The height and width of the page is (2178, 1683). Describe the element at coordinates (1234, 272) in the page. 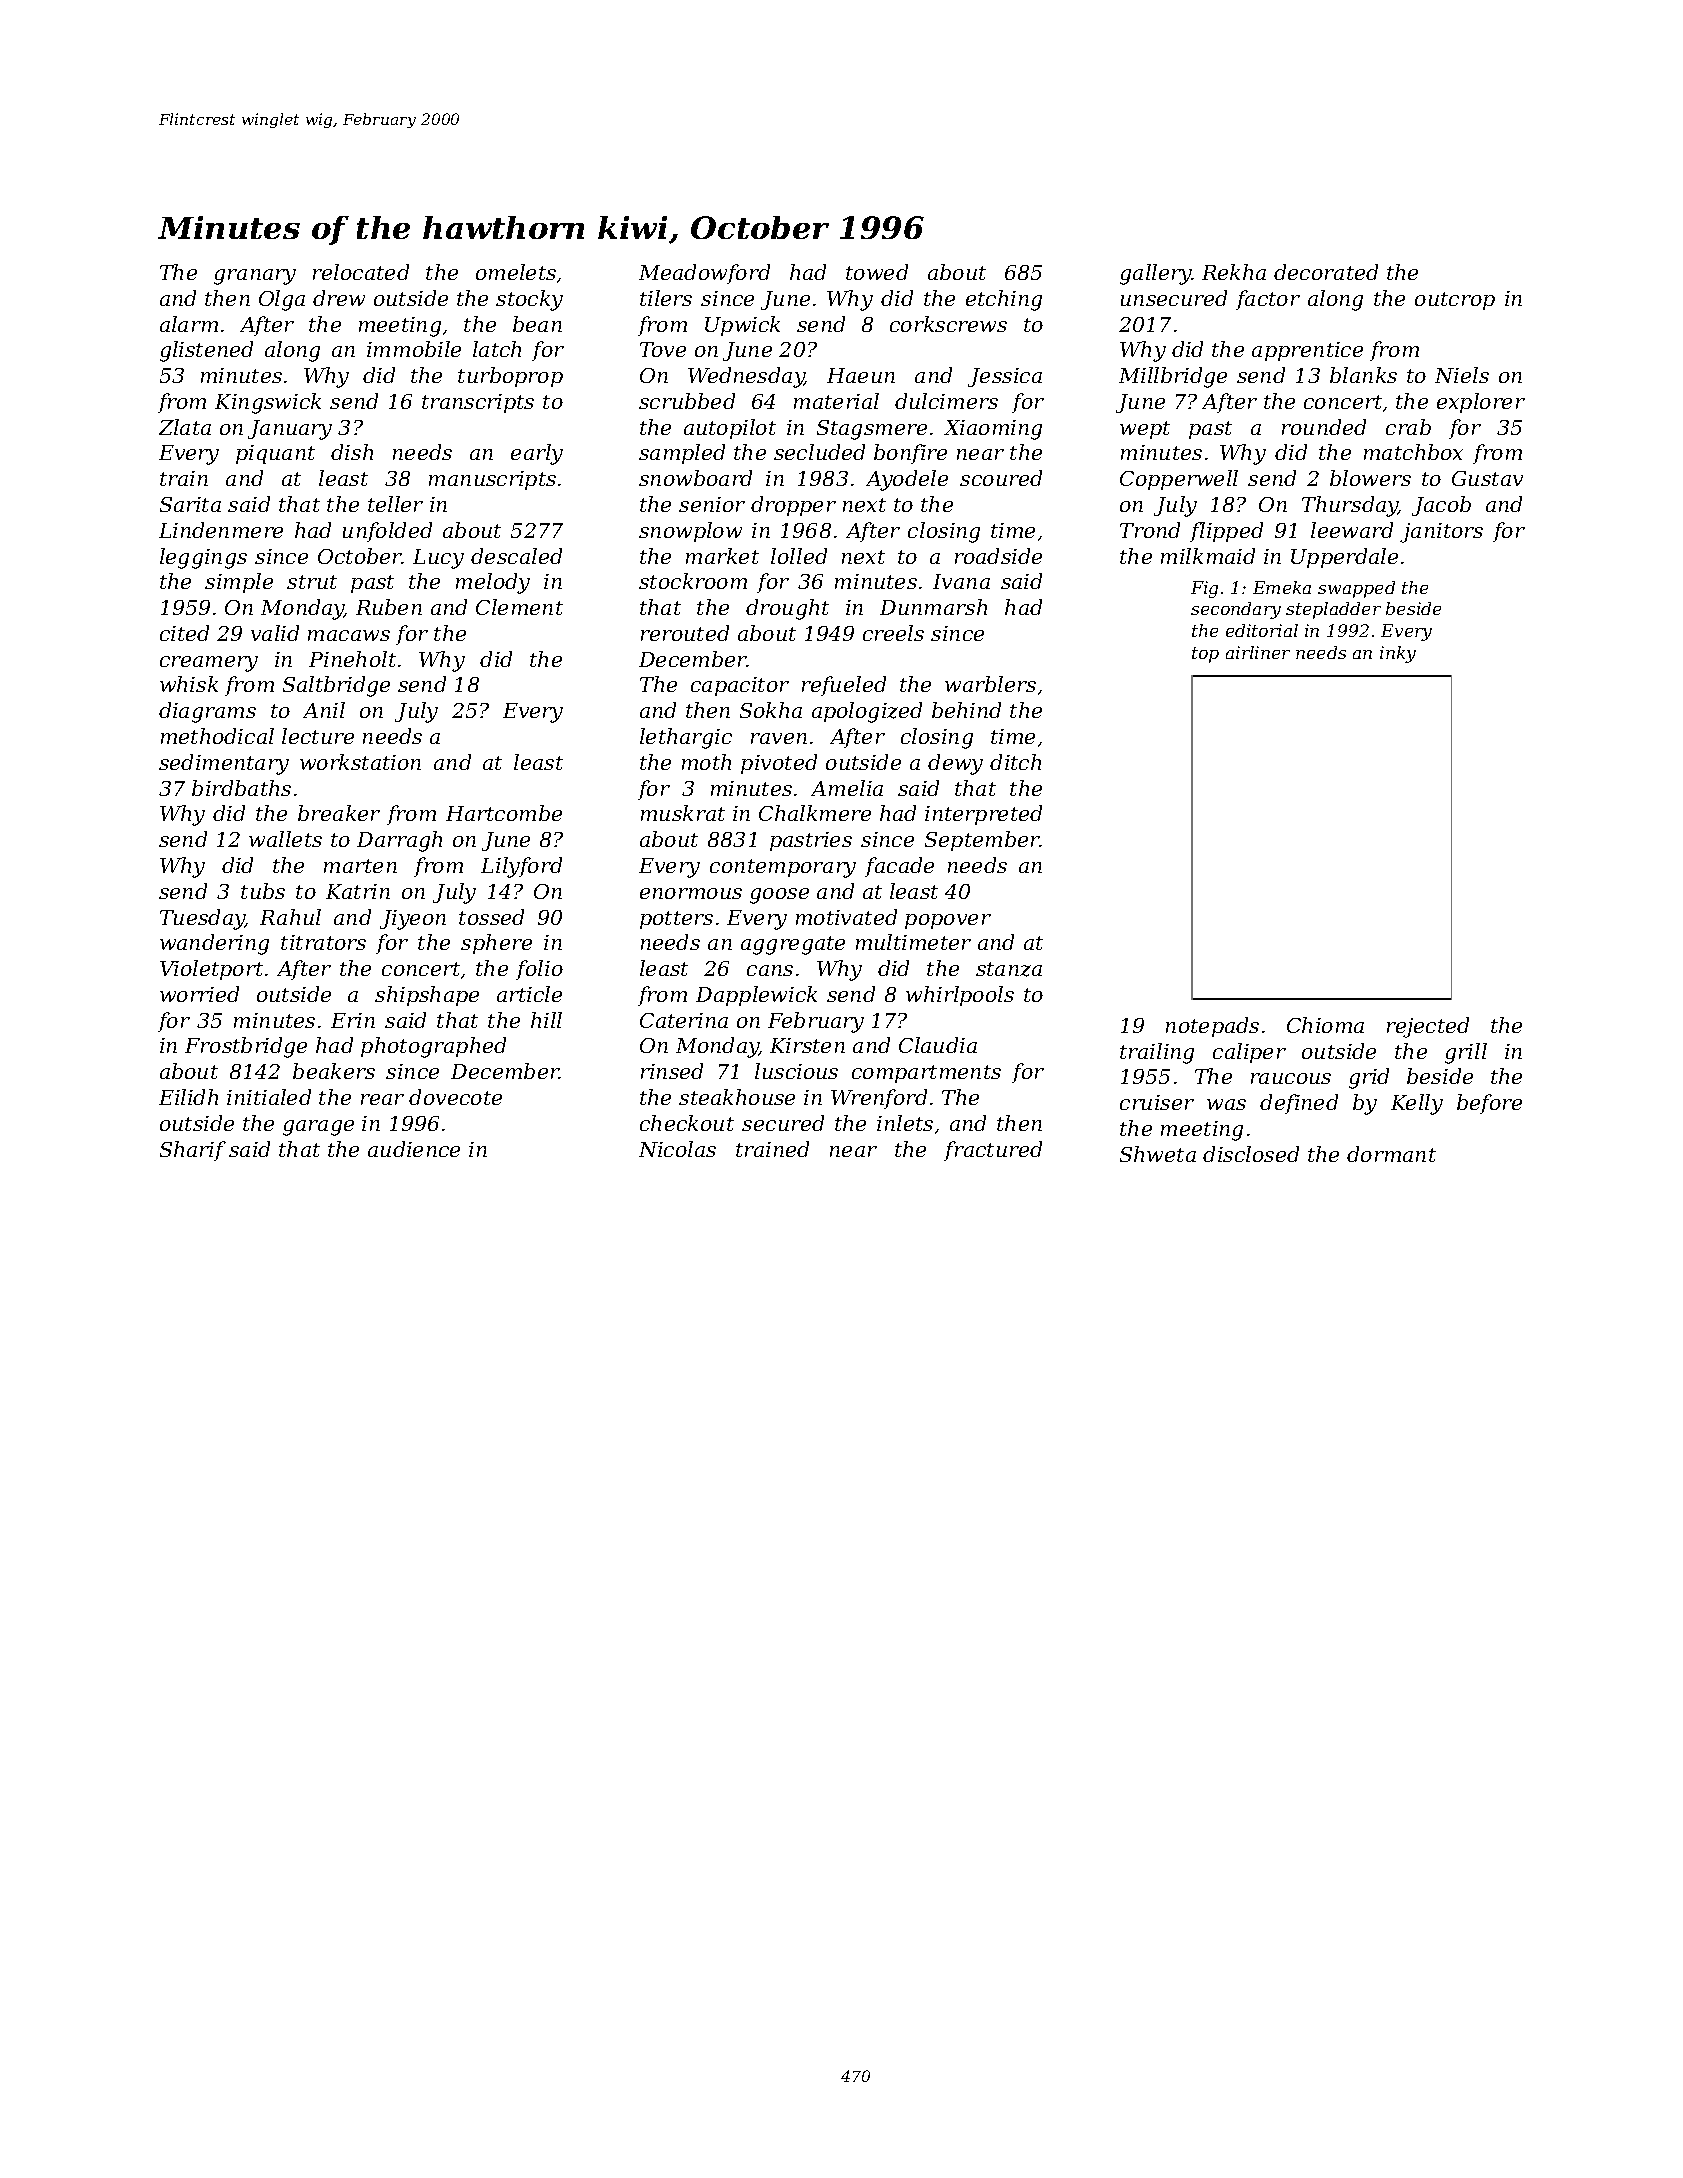

I see `Rekha` at that location.
